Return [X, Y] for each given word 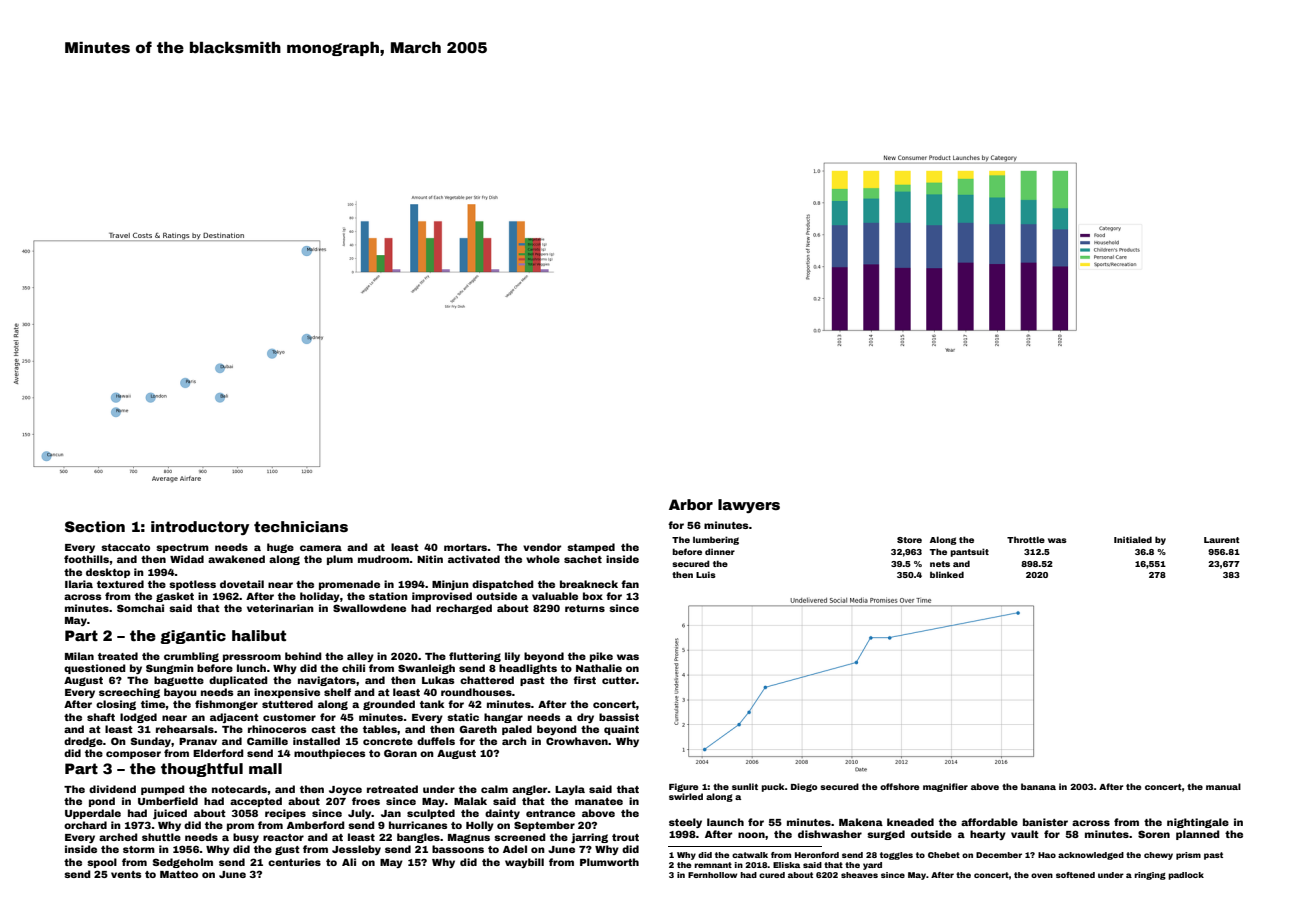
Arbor [691, 504]
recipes [285, 814]
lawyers [749, 506]
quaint [621, 730]
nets [940, 564]
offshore [899, 786]
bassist [619, 717]
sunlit [745, 786]
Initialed [1133, 539]
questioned [95, 669]
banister [1045, 822]
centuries [294, 862]
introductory [200, 528]
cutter [619, 680]
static [463, 717]
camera [321, 548]
